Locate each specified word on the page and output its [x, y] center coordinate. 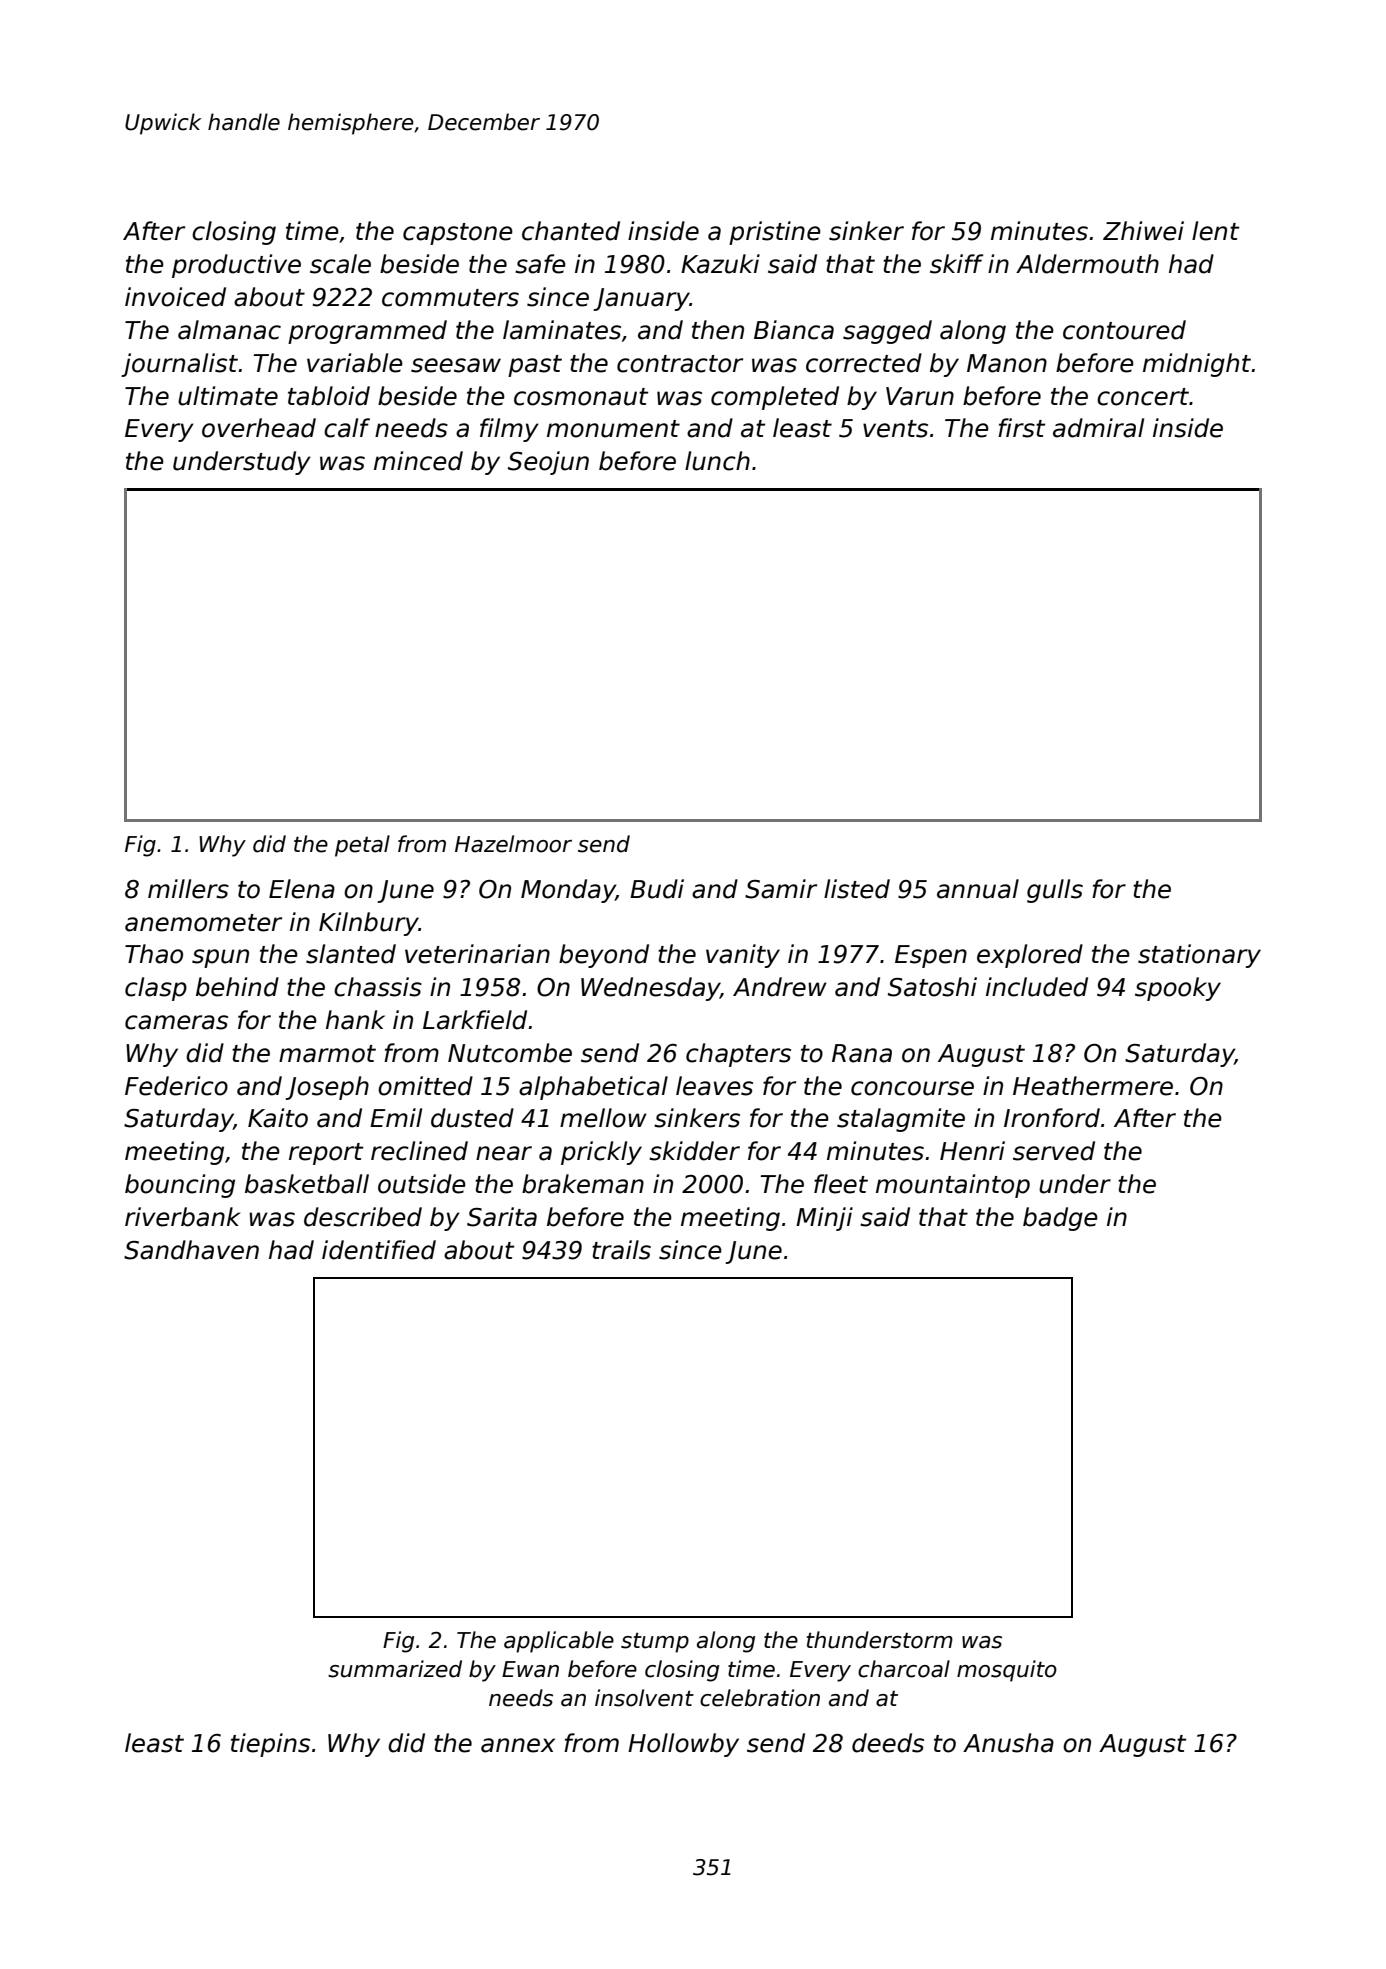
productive [236, 266]
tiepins [270, 1745]
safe [540, 264]
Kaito [278, 1118]
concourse [912, 1088]
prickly [601, 1153]
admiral [1098, 428]
